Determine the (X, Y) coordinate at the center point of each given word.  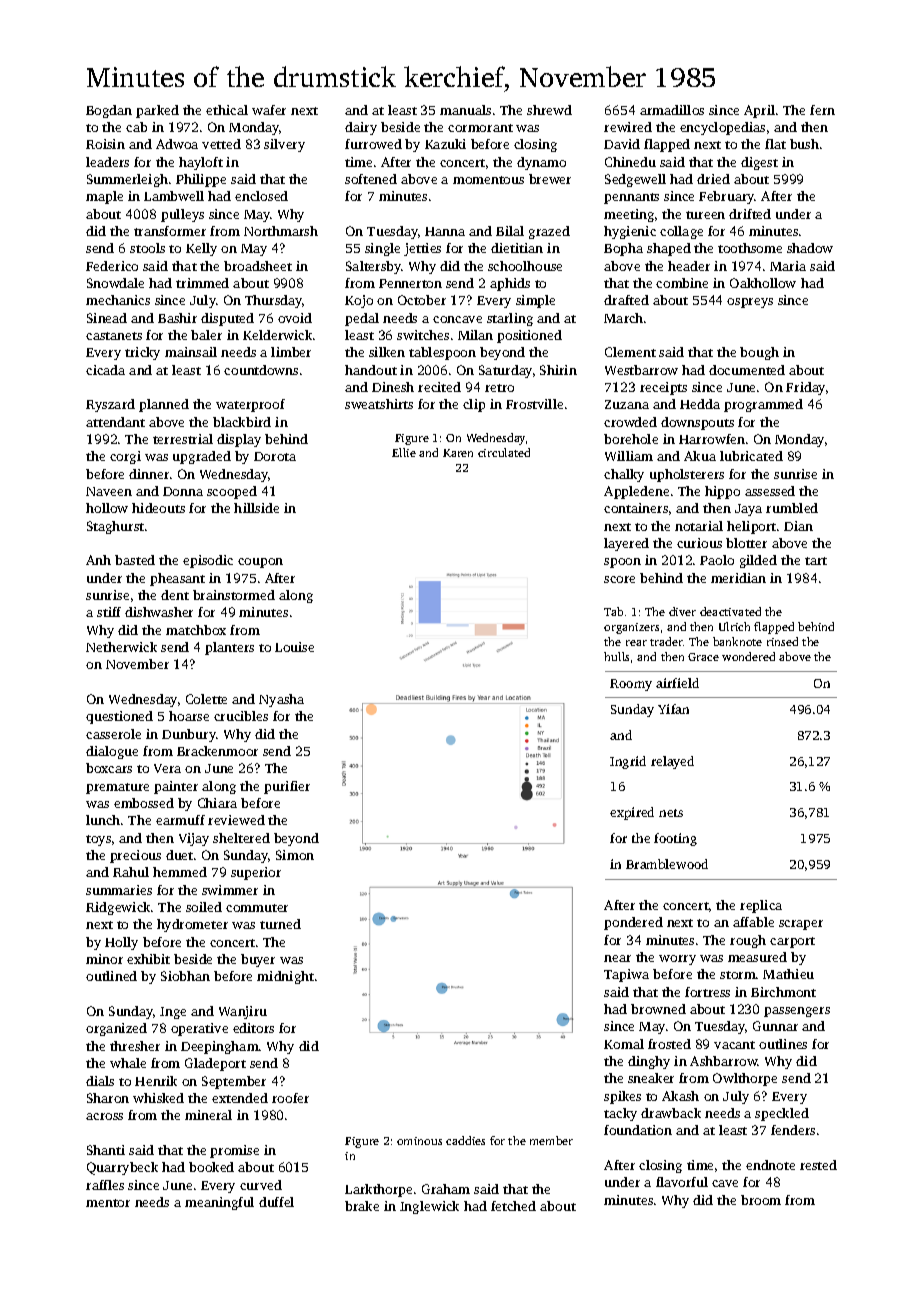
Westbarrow (641, 370)
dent (175, 595)
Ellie (404, 452)
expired (632, 813)
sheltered (241, 838)
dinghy (649, 1062)
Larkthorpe (378, 1190)
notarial (699, 526)
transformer (170, 231)
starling (510, 319)
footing (675, 839)
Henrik (156, 1081)
